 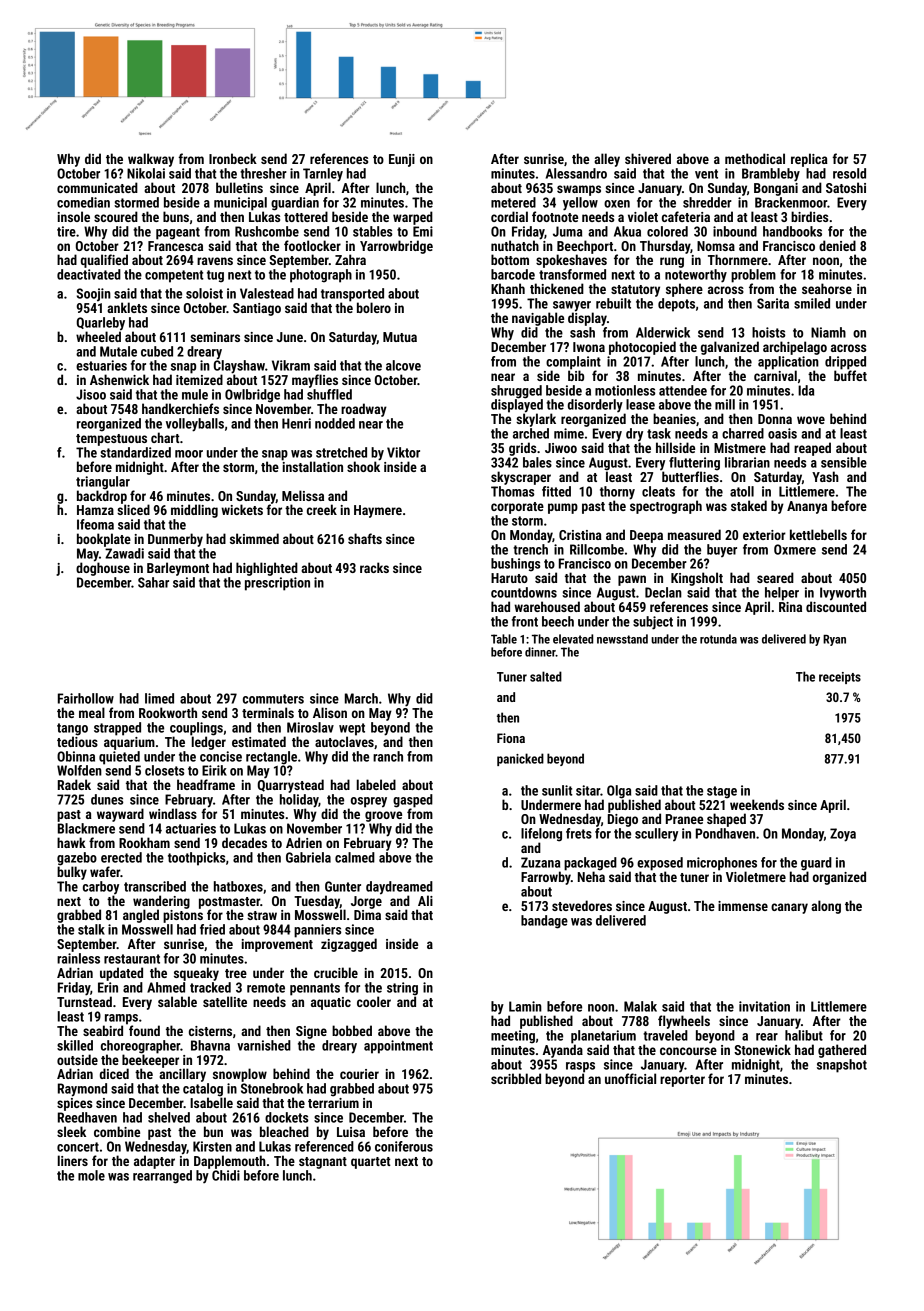 What do you see at coordinates (119, 758) in the screenshot?
I see `quieted` at bounding box center [119, 758].
